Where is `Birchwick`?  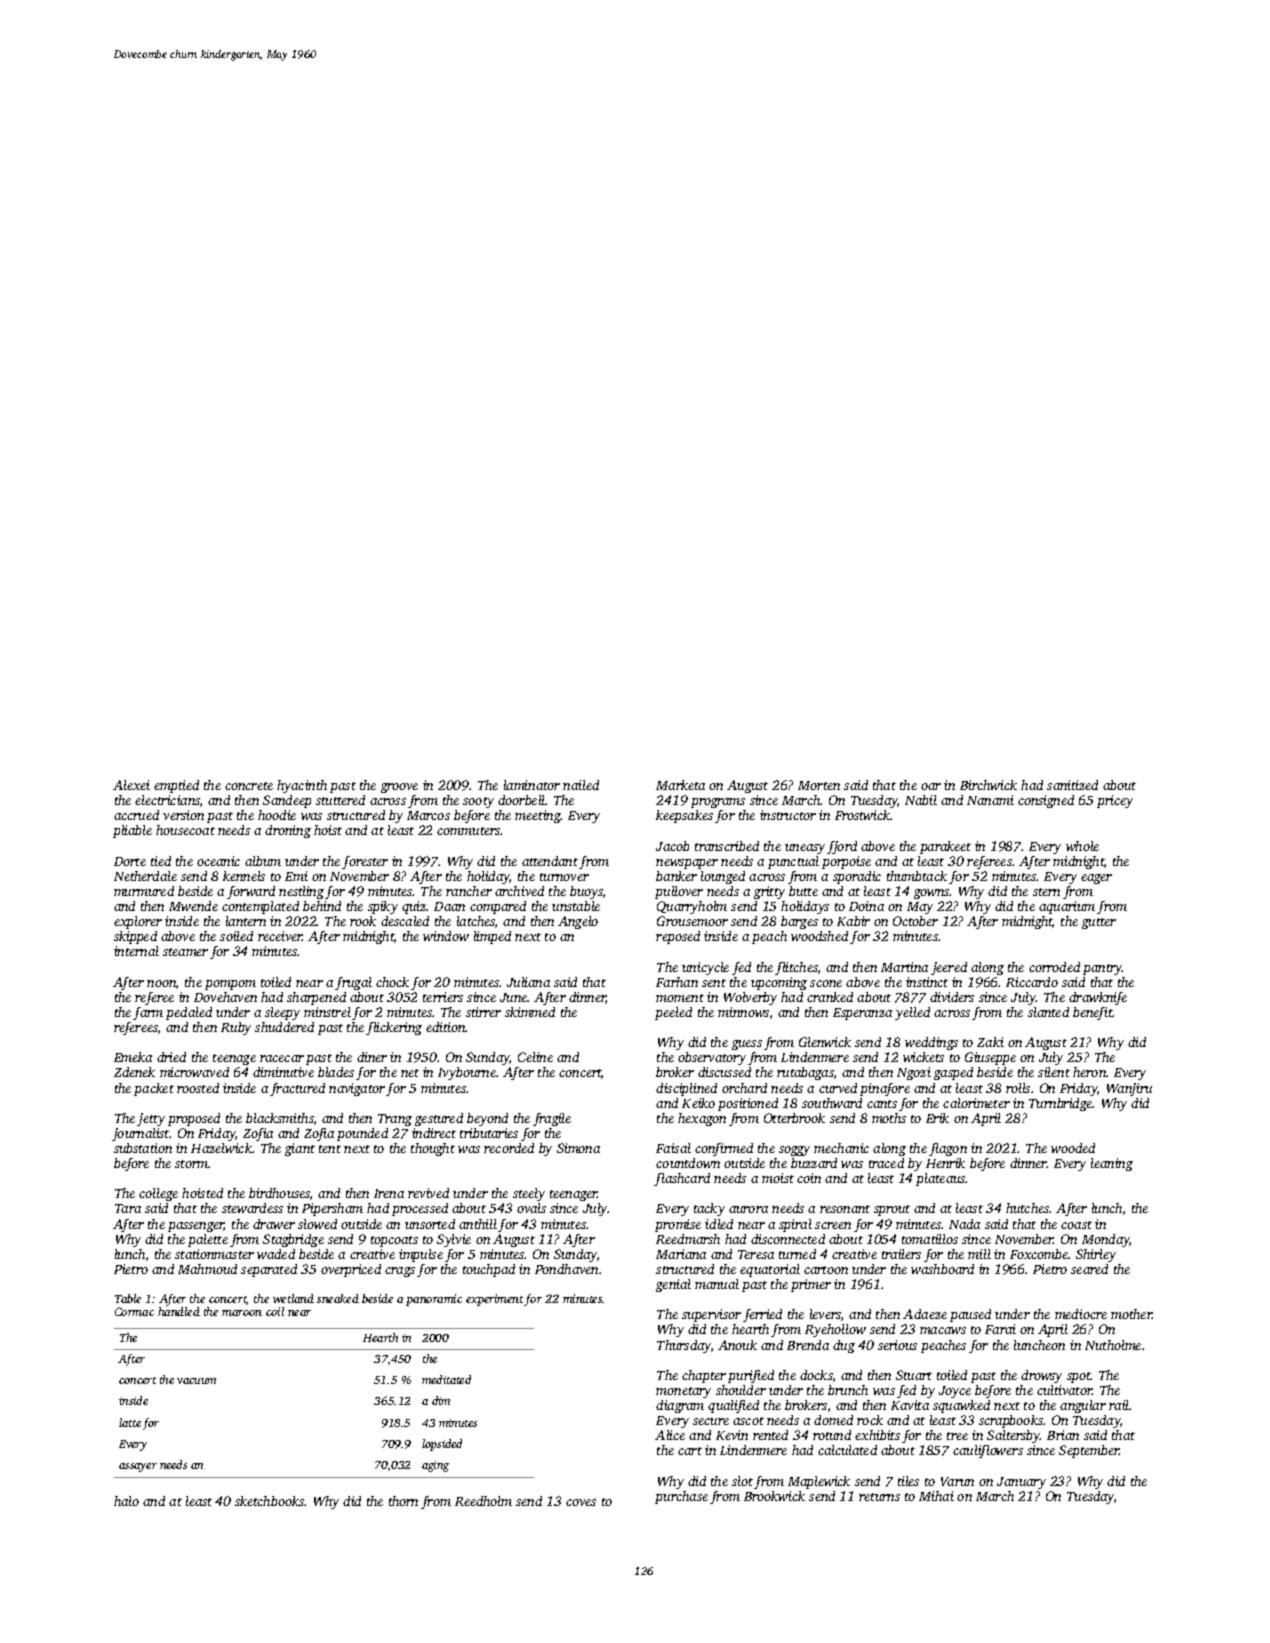 Birchwick is located at coordinates (988, 785).
